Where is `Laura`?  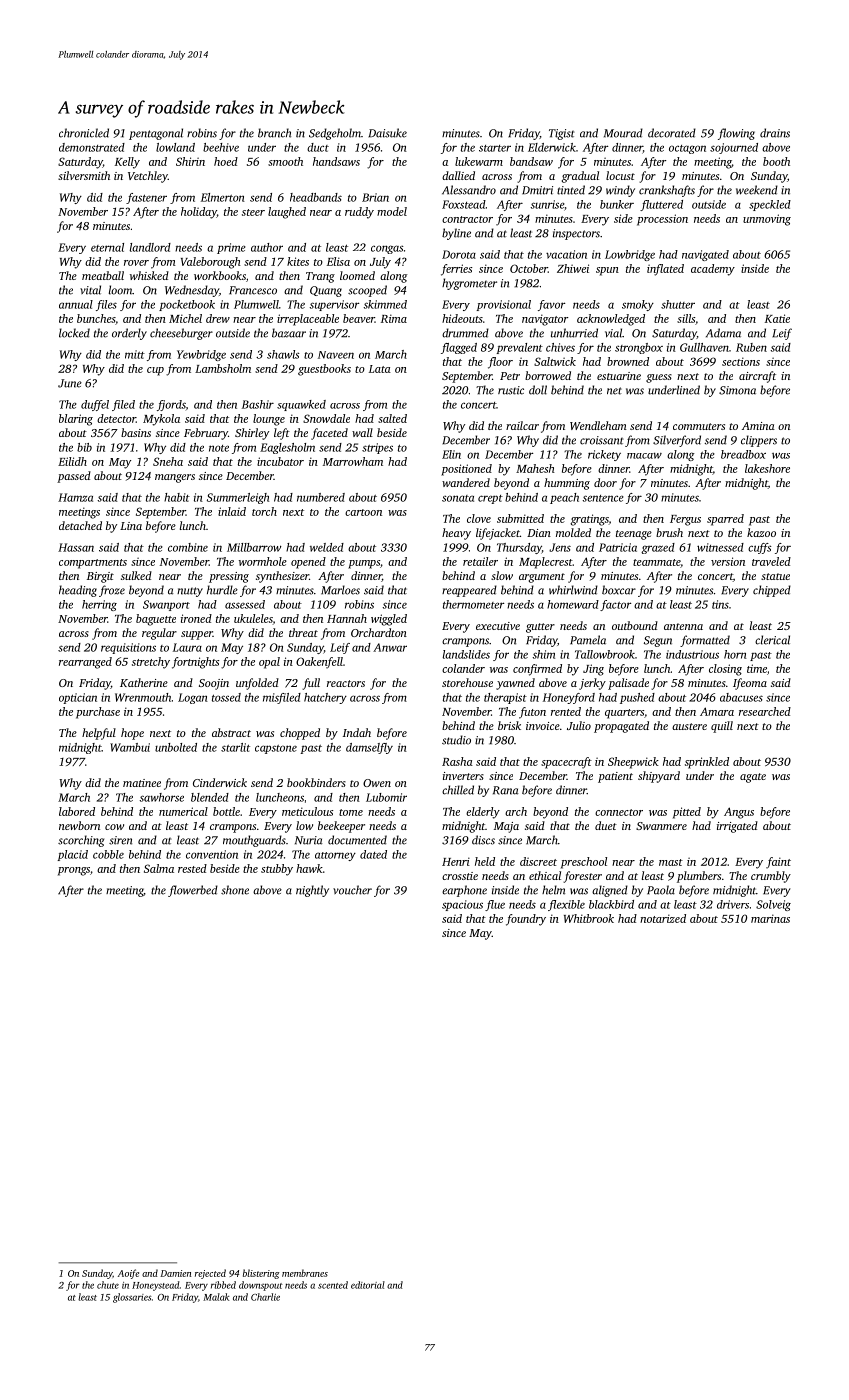 Laura is located at coordinates (187, 647).
